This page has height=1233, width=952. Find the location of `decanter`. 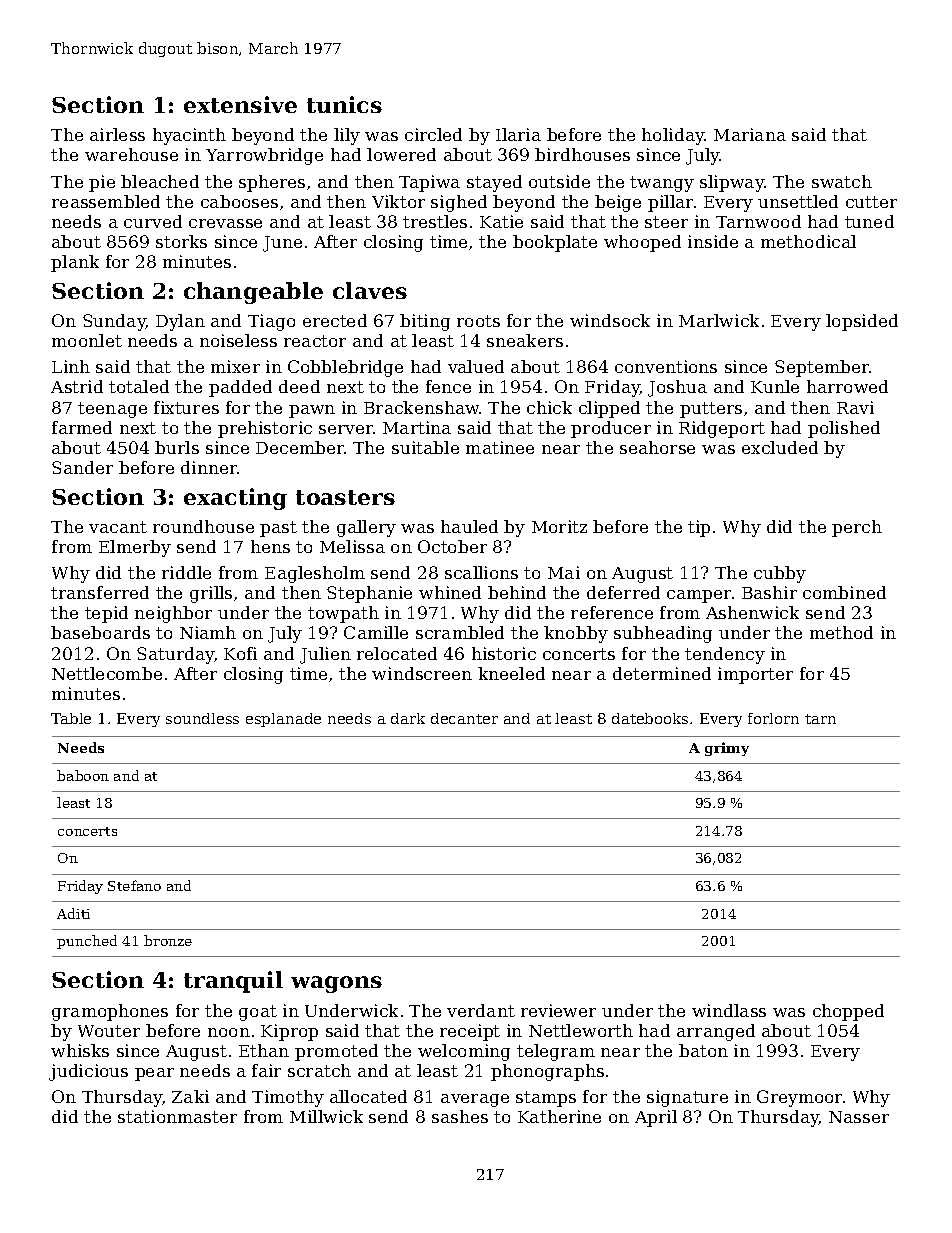

decanter is located at coordinates (464, 718).
